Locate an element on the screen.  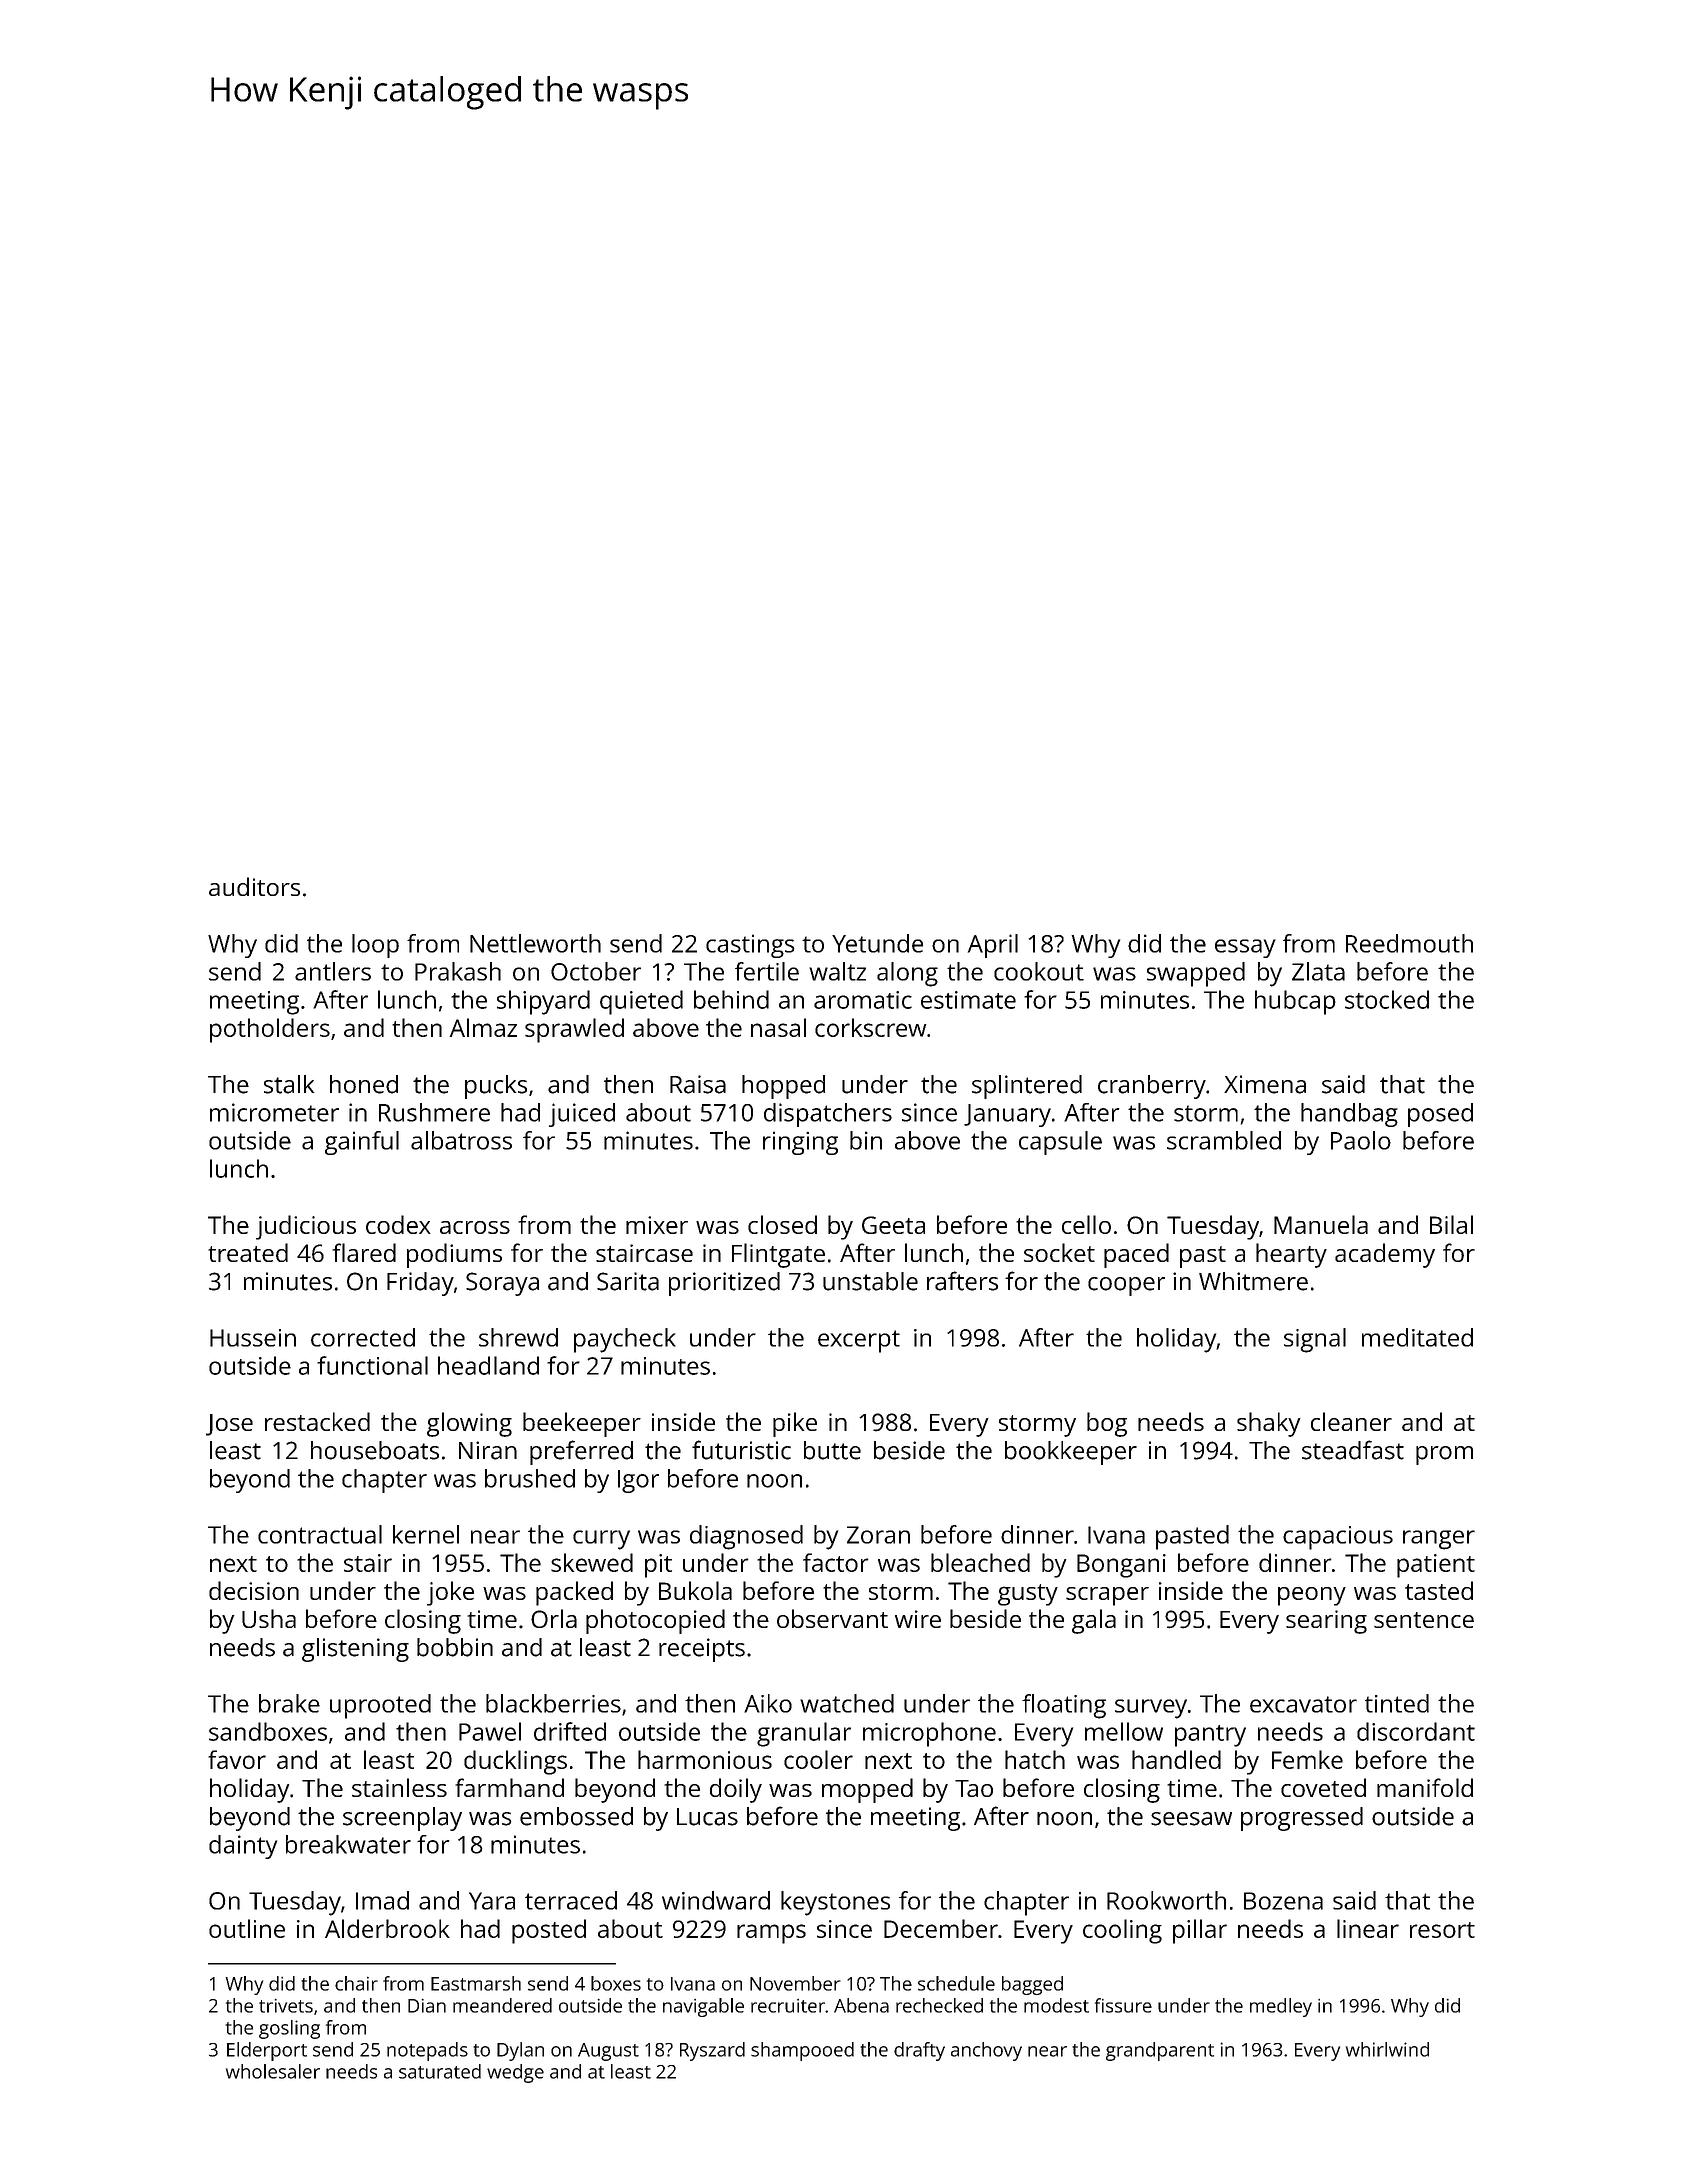
steadfast is located at coordinates (1353, 1450).
